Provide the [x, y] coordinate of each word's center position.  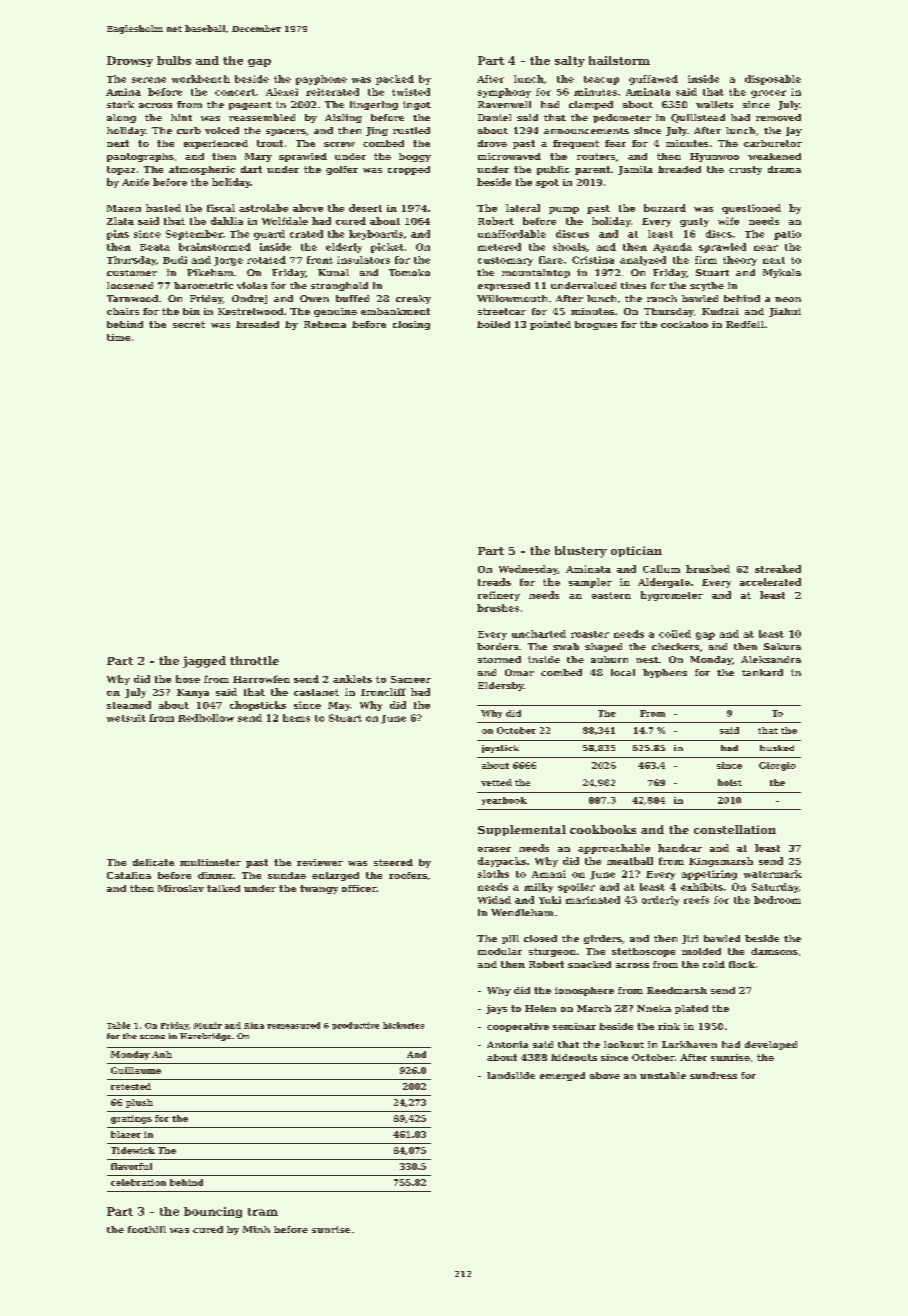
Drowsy [130, 61]
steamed [129, 705]
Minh [256, 1229]
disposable [773, 80]
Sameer [411, 679]
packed [395, 80]
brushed [708, 569]
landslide [511, 1075]
